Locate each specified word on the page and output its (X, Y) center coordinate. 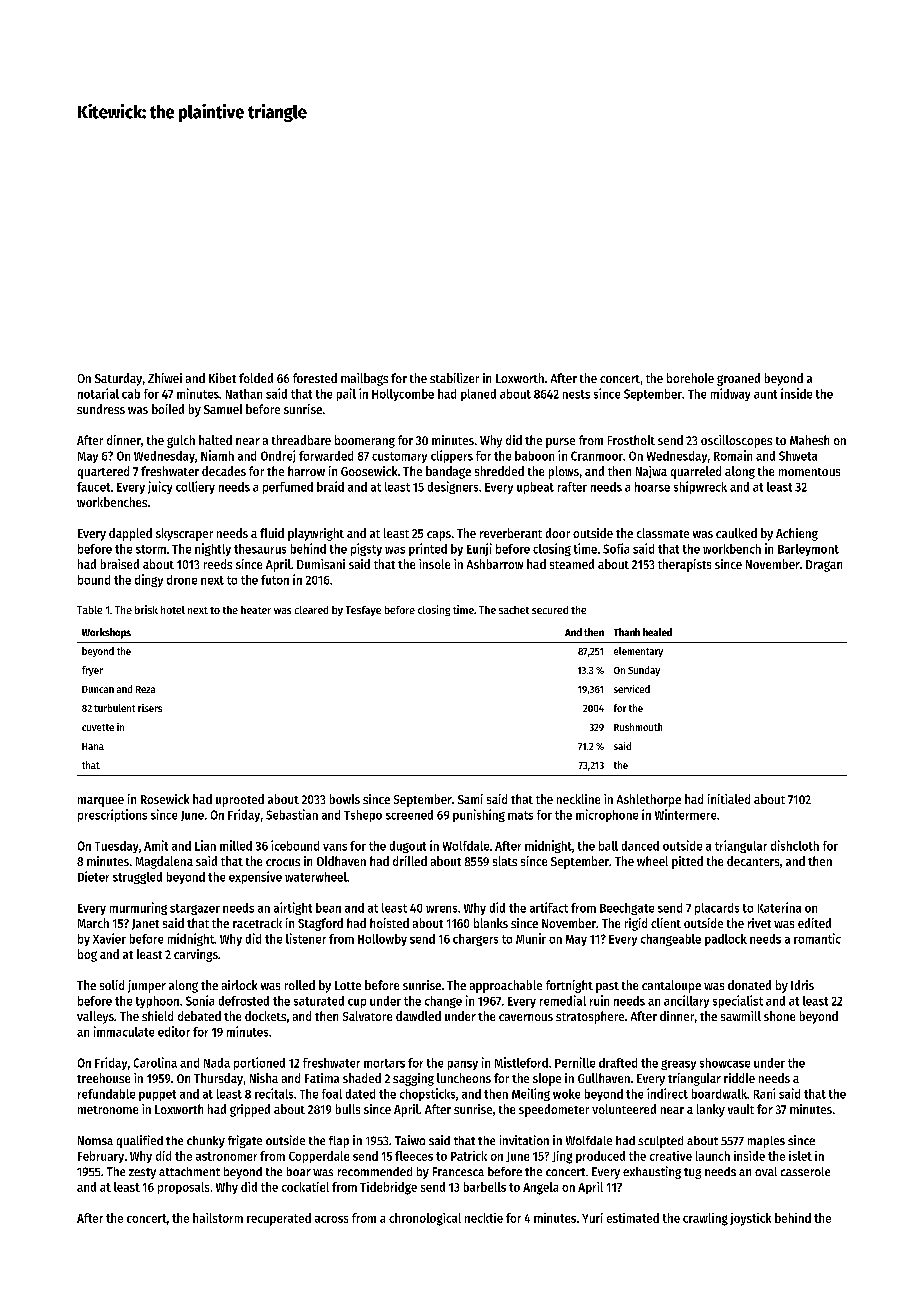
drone (182, 580)
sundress (101, 409)
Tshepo (363, 816)
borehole (690, 378)
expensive (255, 877)
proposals (183, 1188)
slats (505, 861)
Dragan (824, 566)
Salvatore (367, 1016)
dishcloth (795, 845)
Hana (93, 746)
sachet (514, 610)
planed (478, 395)
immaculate (124, 1031)
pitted (687, 862)
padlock (726, 940)
